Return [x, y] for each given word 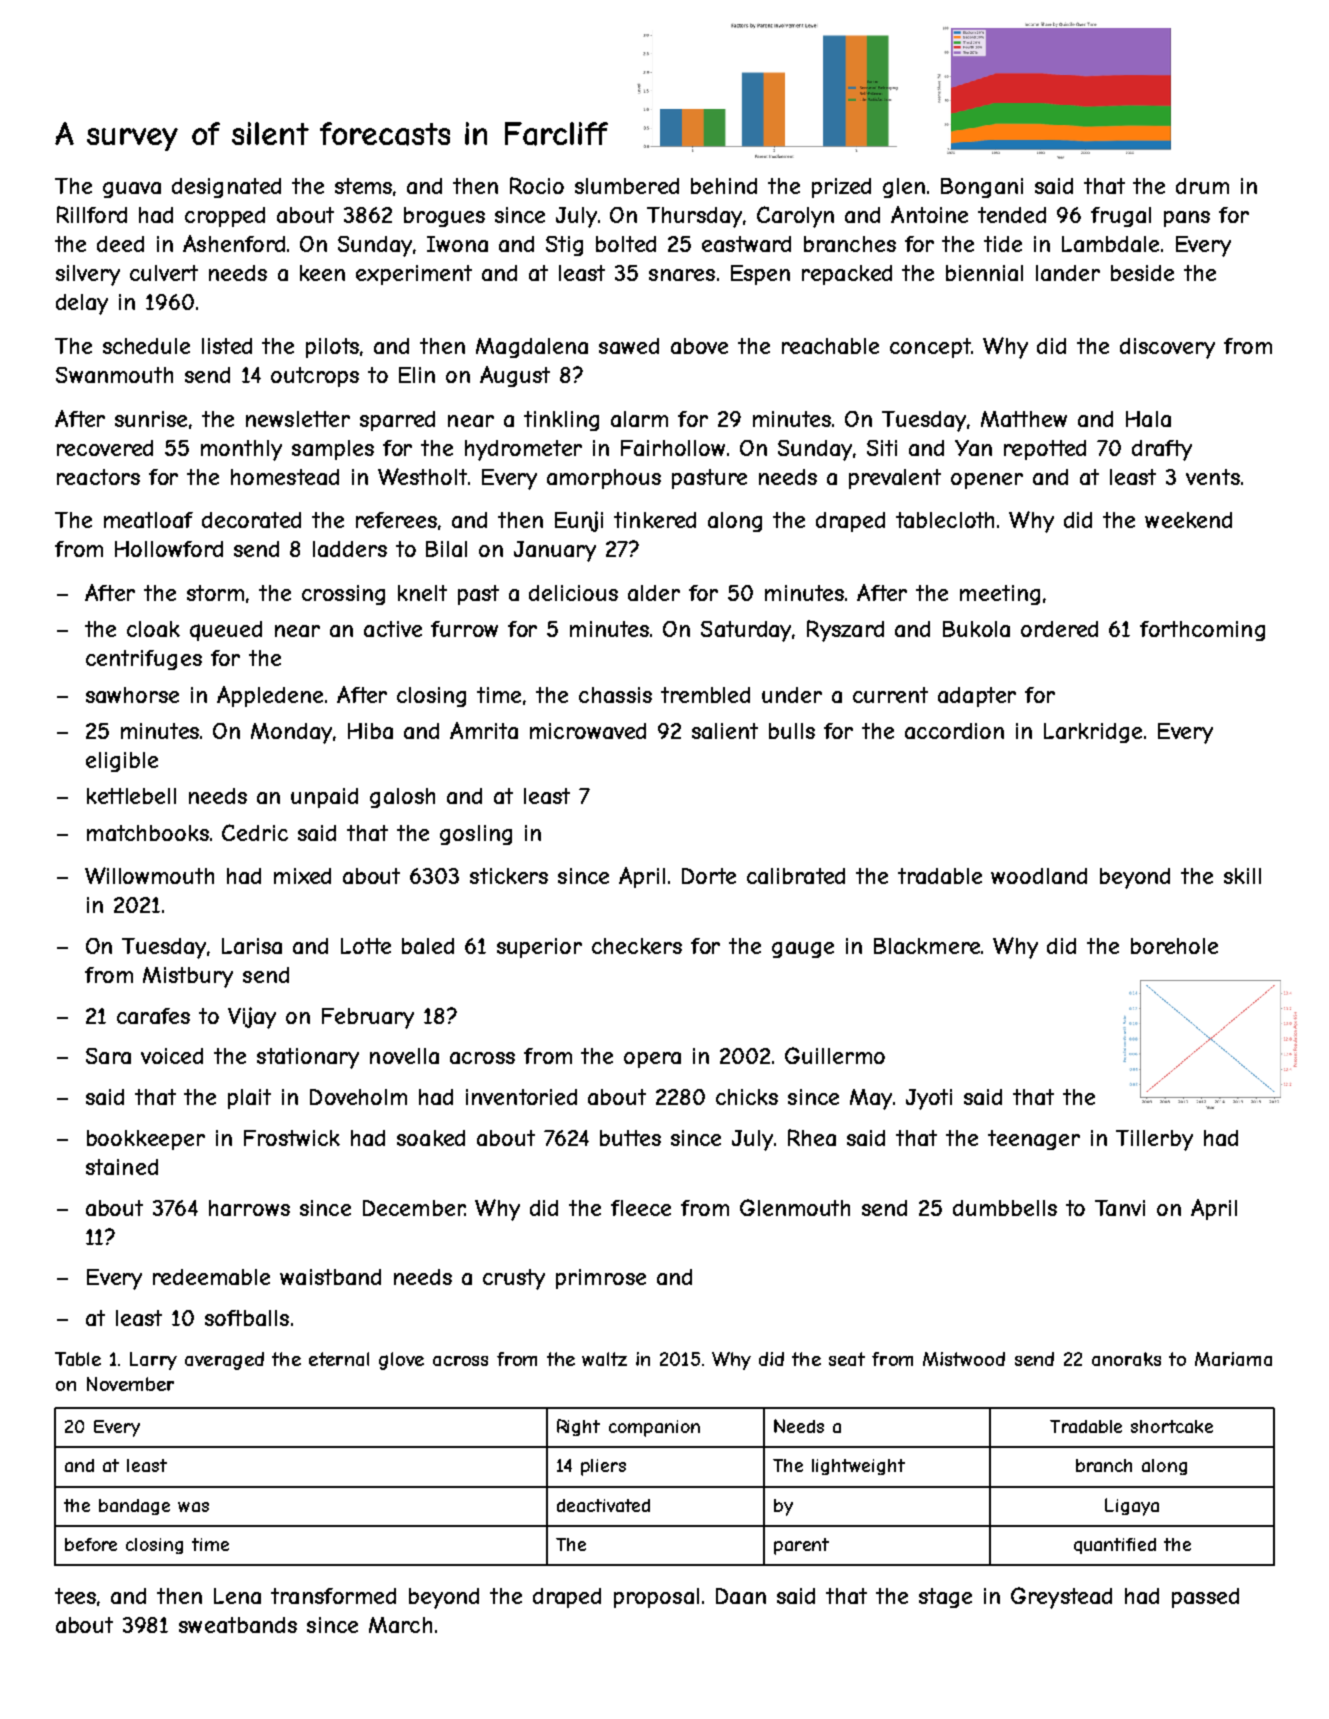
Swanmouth [114, 375]
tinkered [655, 520]
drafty [1162, 450]
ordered [1059, 629]
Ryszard [845, 631]
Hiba [370, 731]
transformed [333, 1596]
